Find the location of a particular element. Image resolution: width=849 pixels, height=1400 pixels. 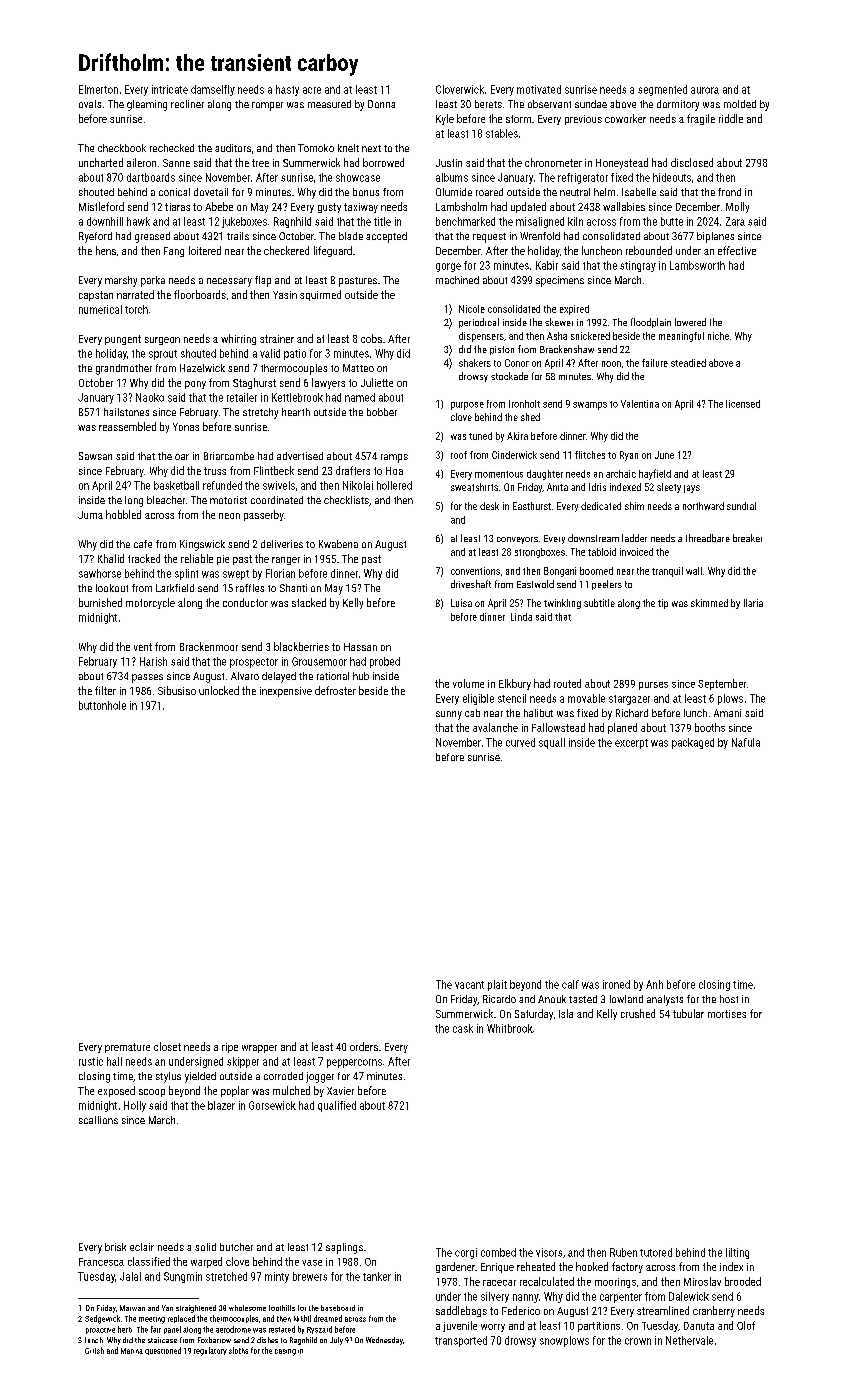

Anh is located at coordinates (654, 984).
